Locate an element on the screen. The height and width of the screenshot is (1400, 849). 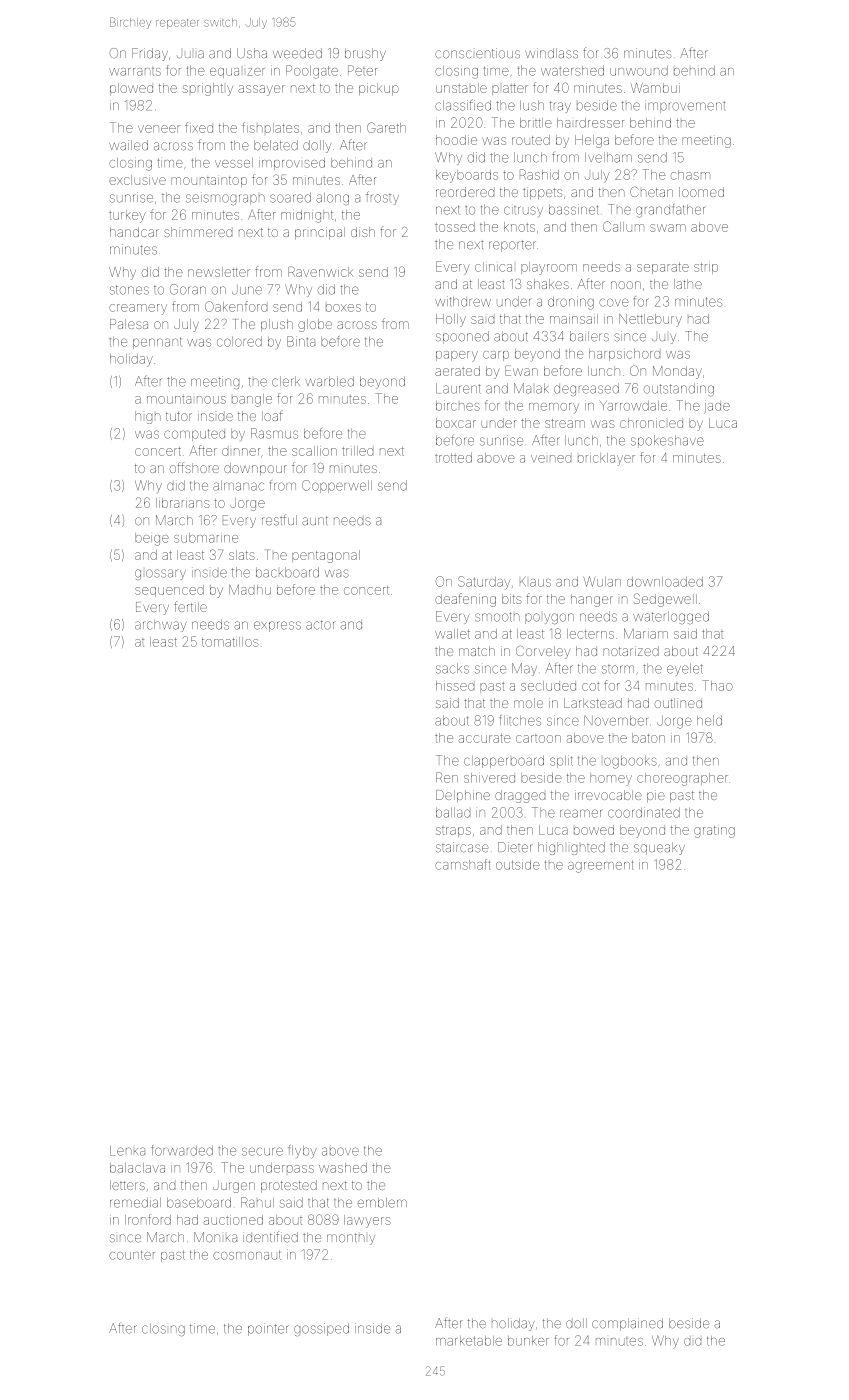
camshaft is located at coordinates (463, 864).
